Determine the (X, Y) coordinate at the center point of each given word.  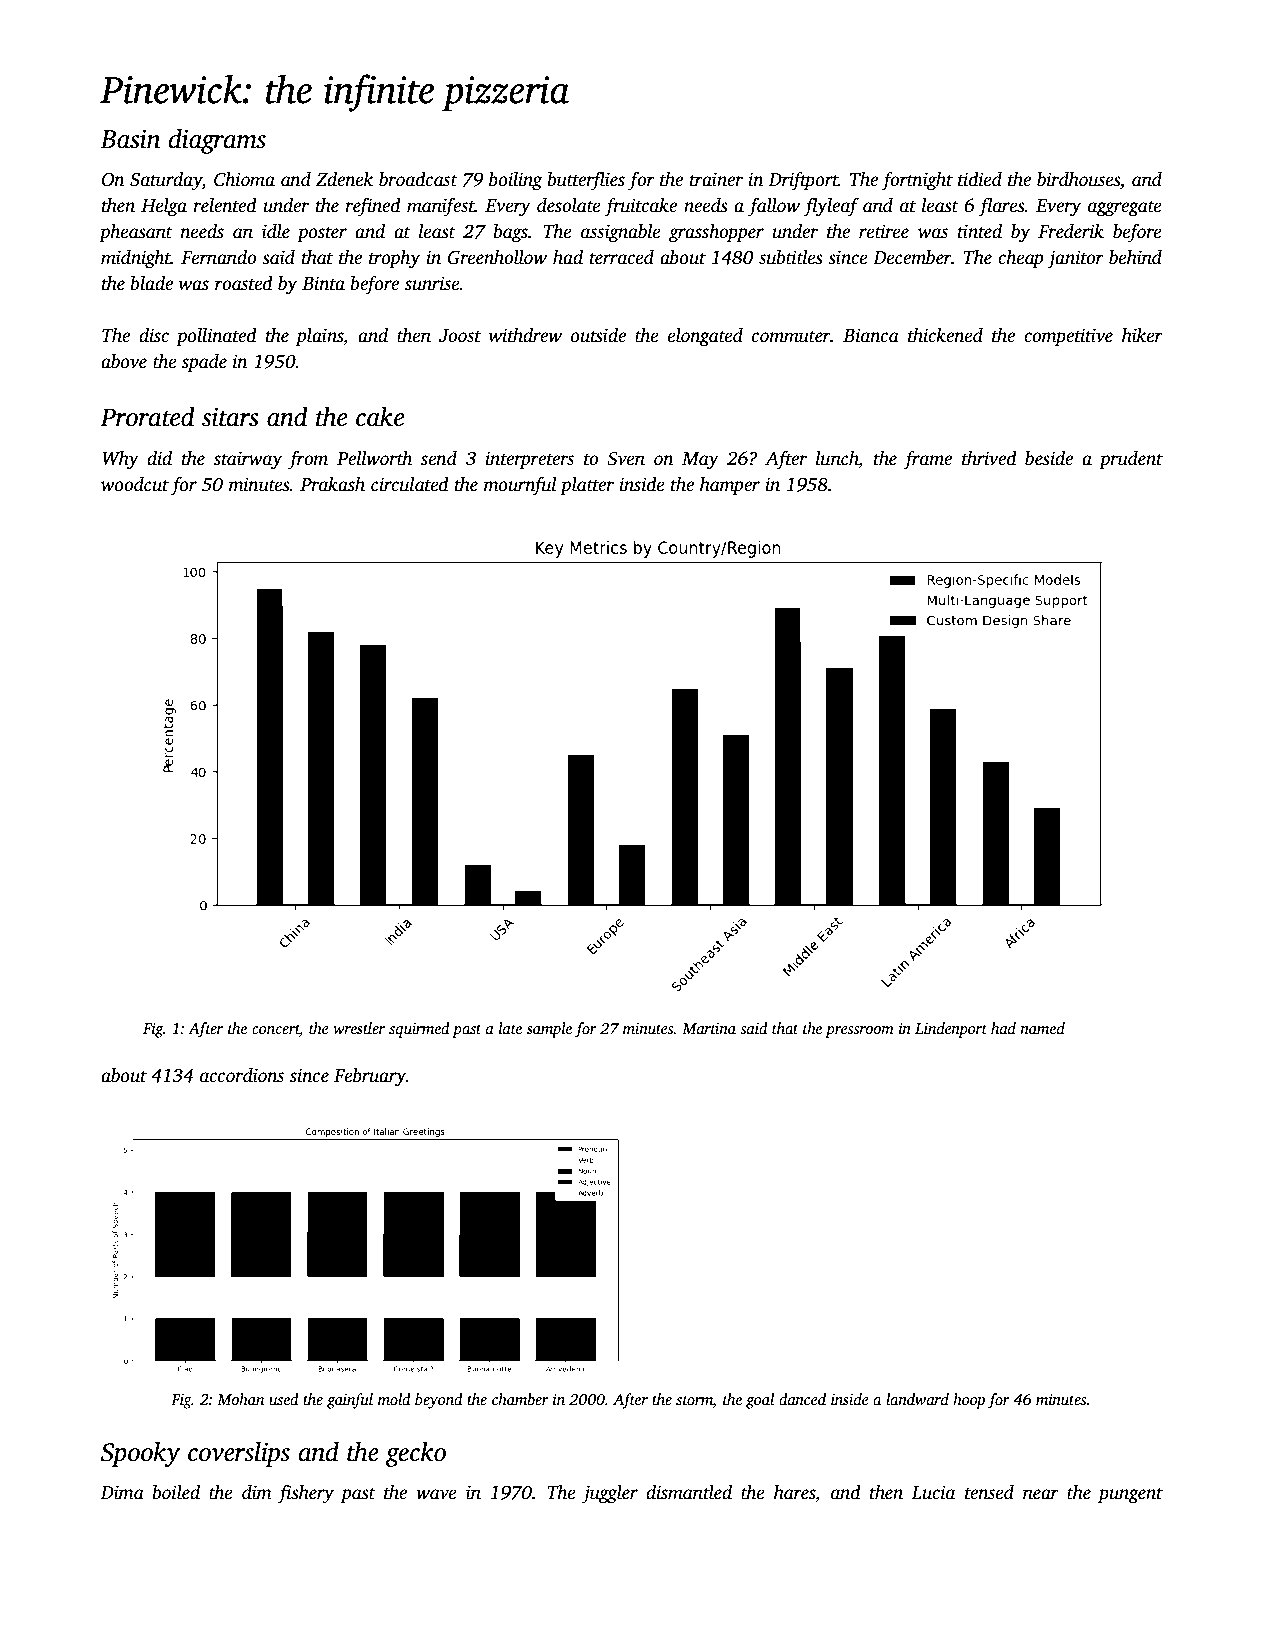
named (1042, 1028)
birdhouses (1078, 179)
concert (276, 1029)
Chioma (244, 179)
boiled (176, 1492)
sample (549, 1030)
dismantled (689, 1492)
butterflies (586, 181)
